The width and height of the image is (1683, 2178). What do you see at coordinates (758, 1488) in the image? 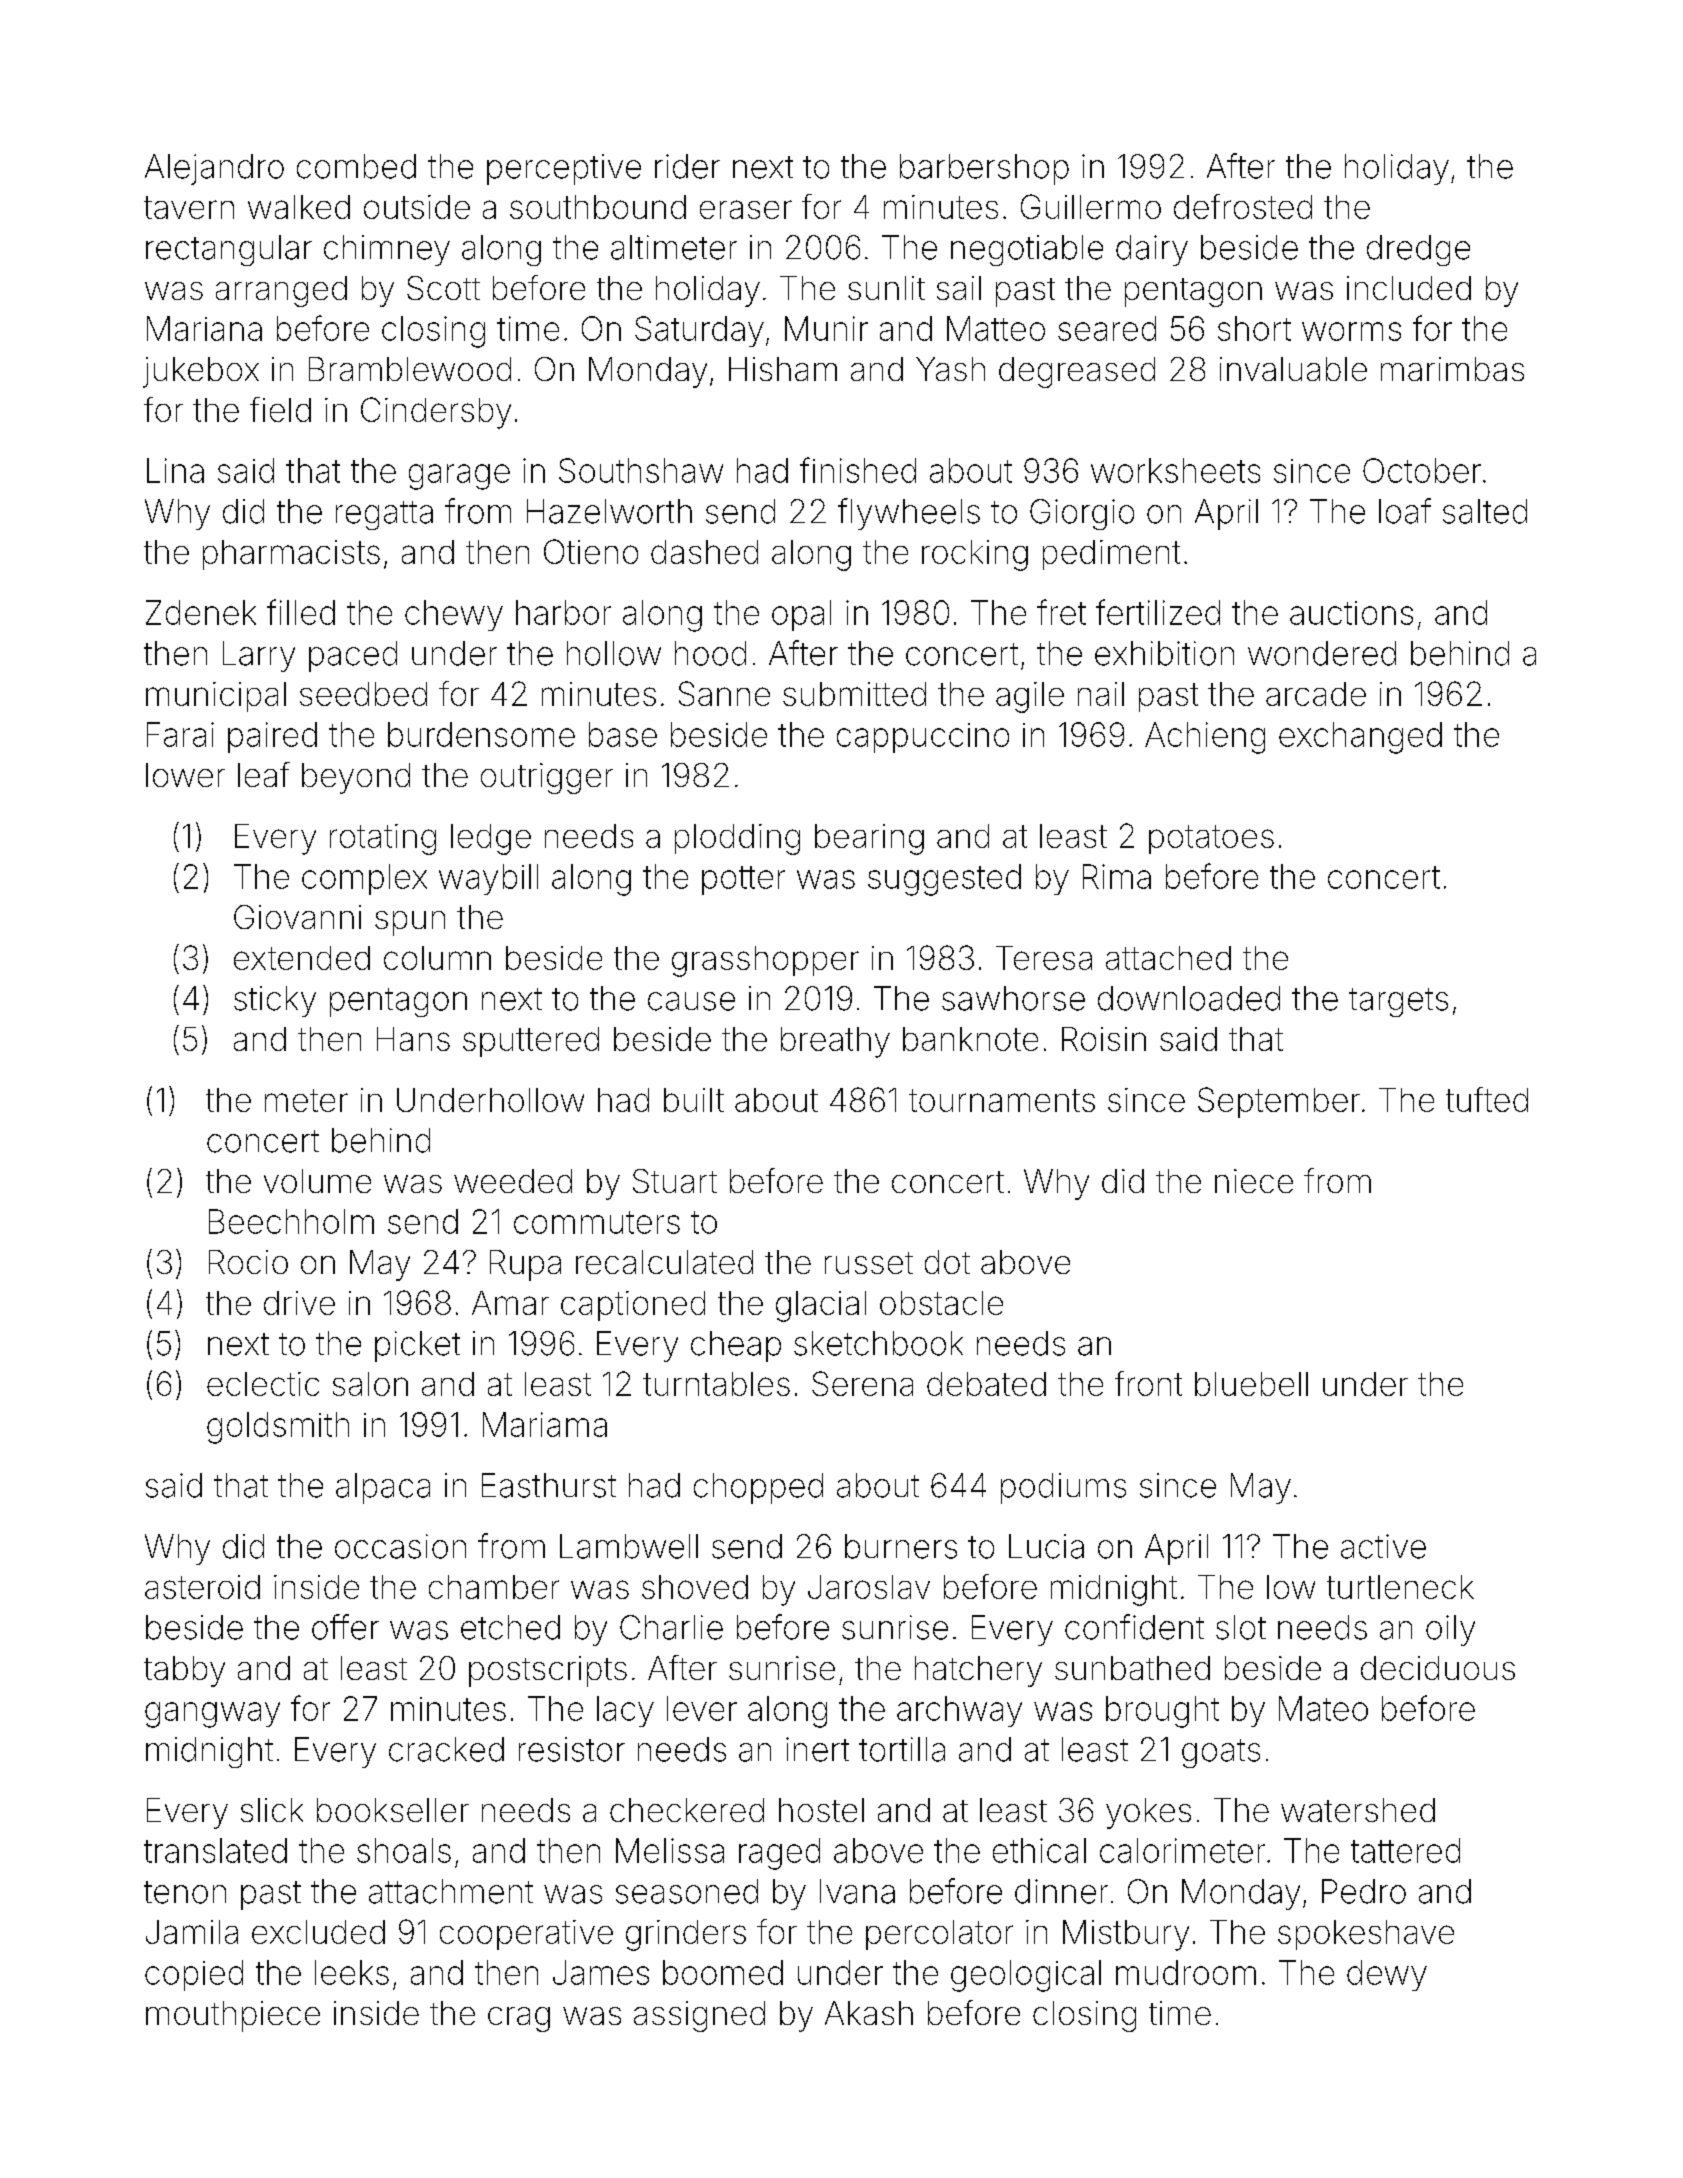
I see `chopped` at bounding box center [758, 1488].
